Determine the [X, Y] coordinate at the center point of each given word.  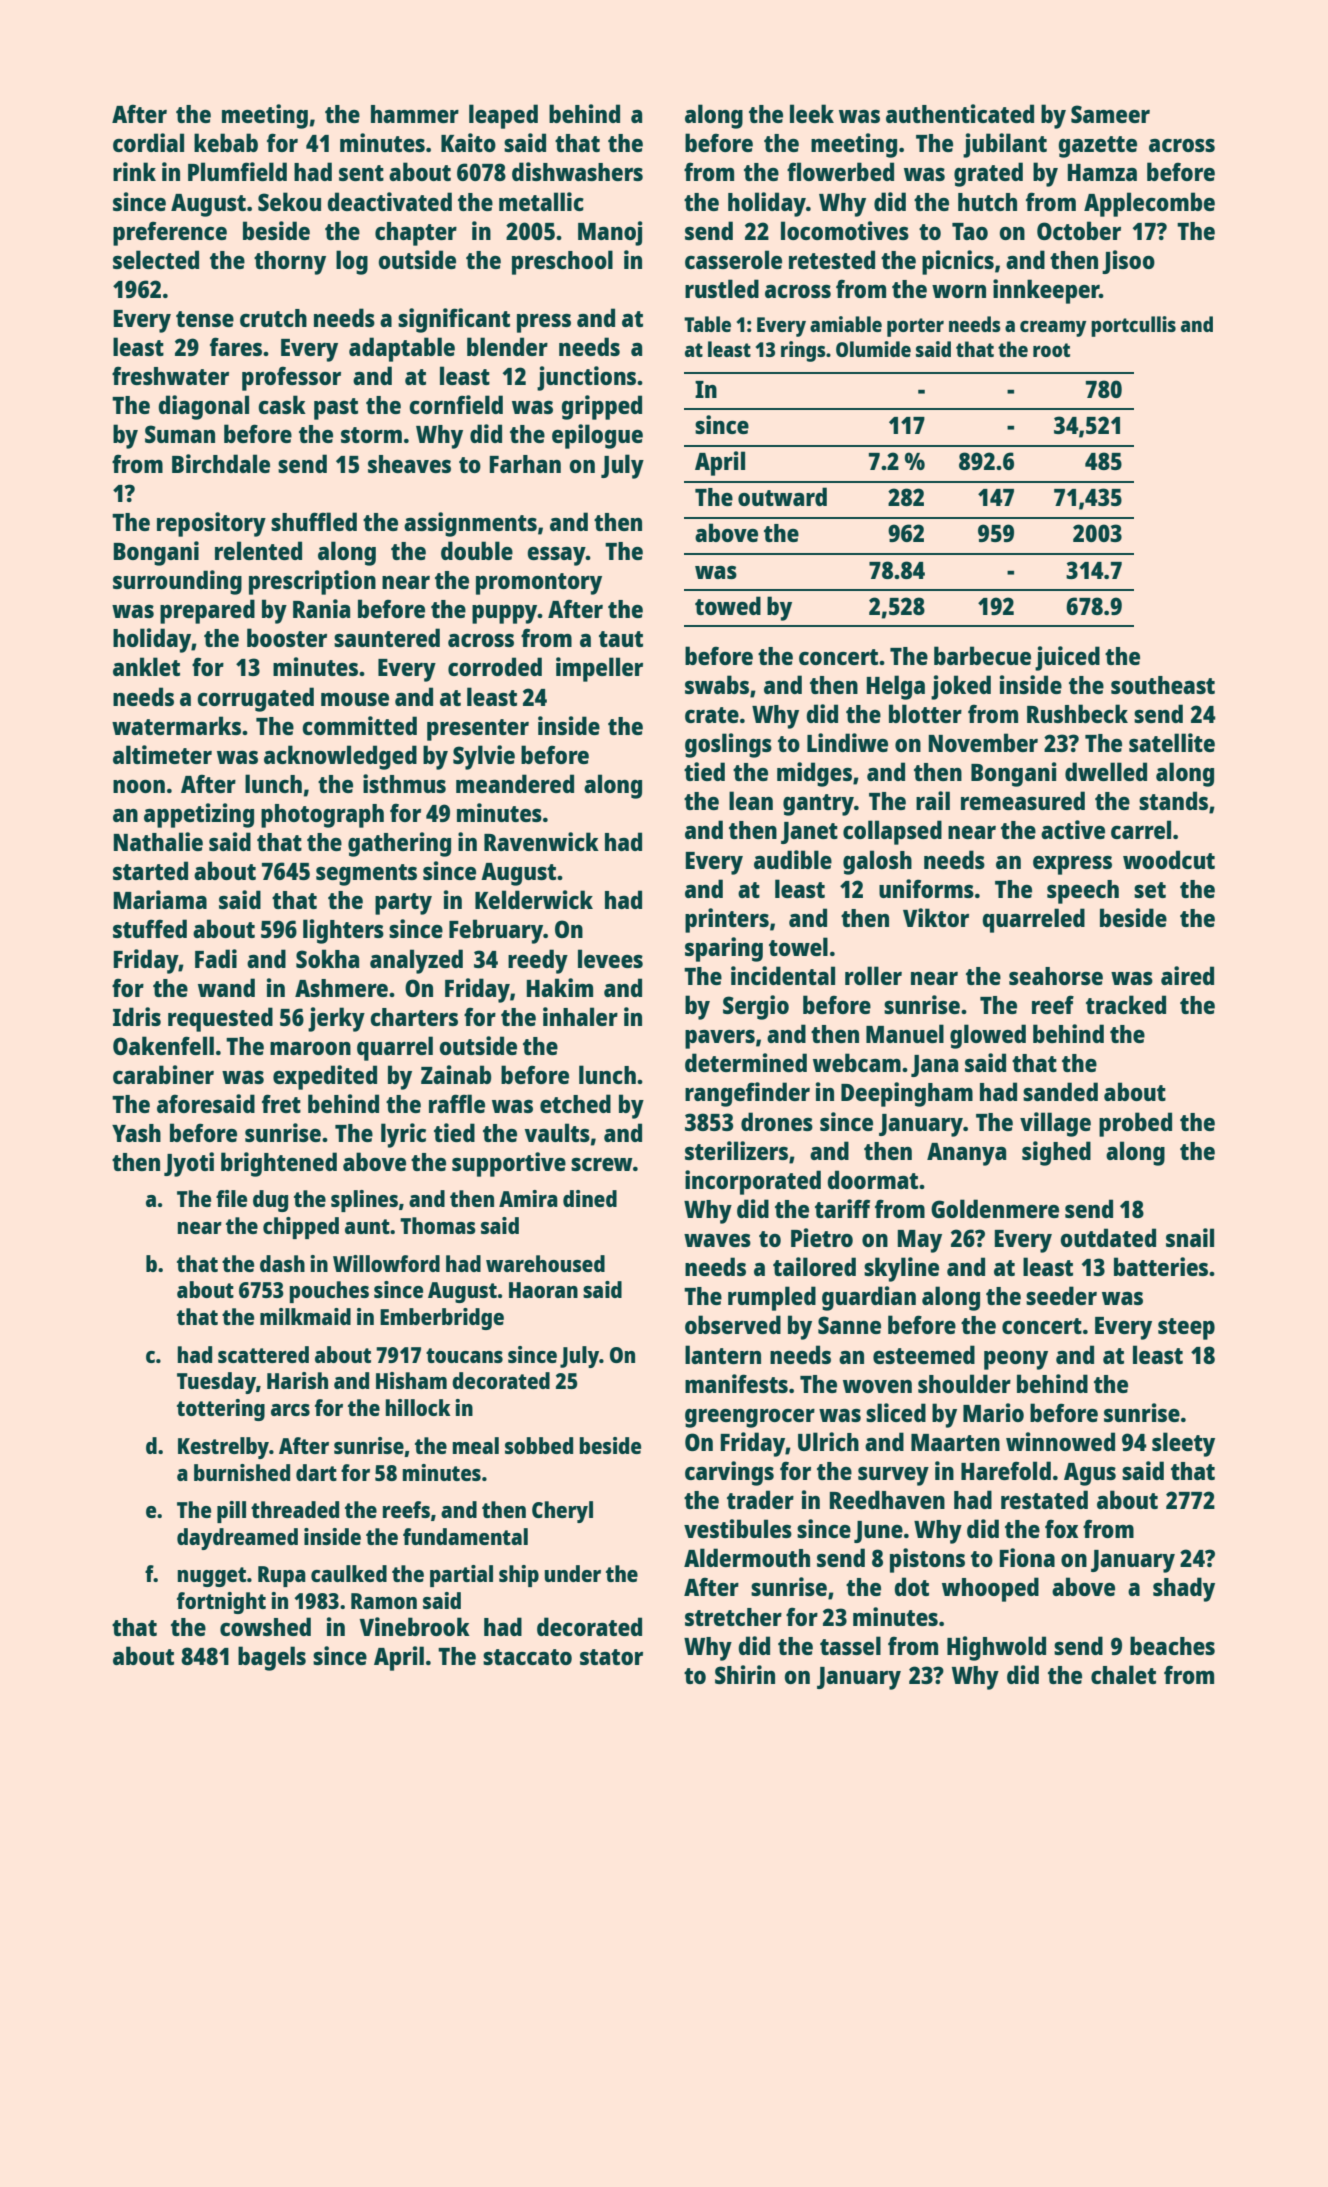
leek [812, 113]
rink [134, 171]
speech [1083, 892]
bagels [272, 1658]
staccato [527, 1657]
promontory [539, 584]
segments [366, 875]
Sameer [1110, 114]
